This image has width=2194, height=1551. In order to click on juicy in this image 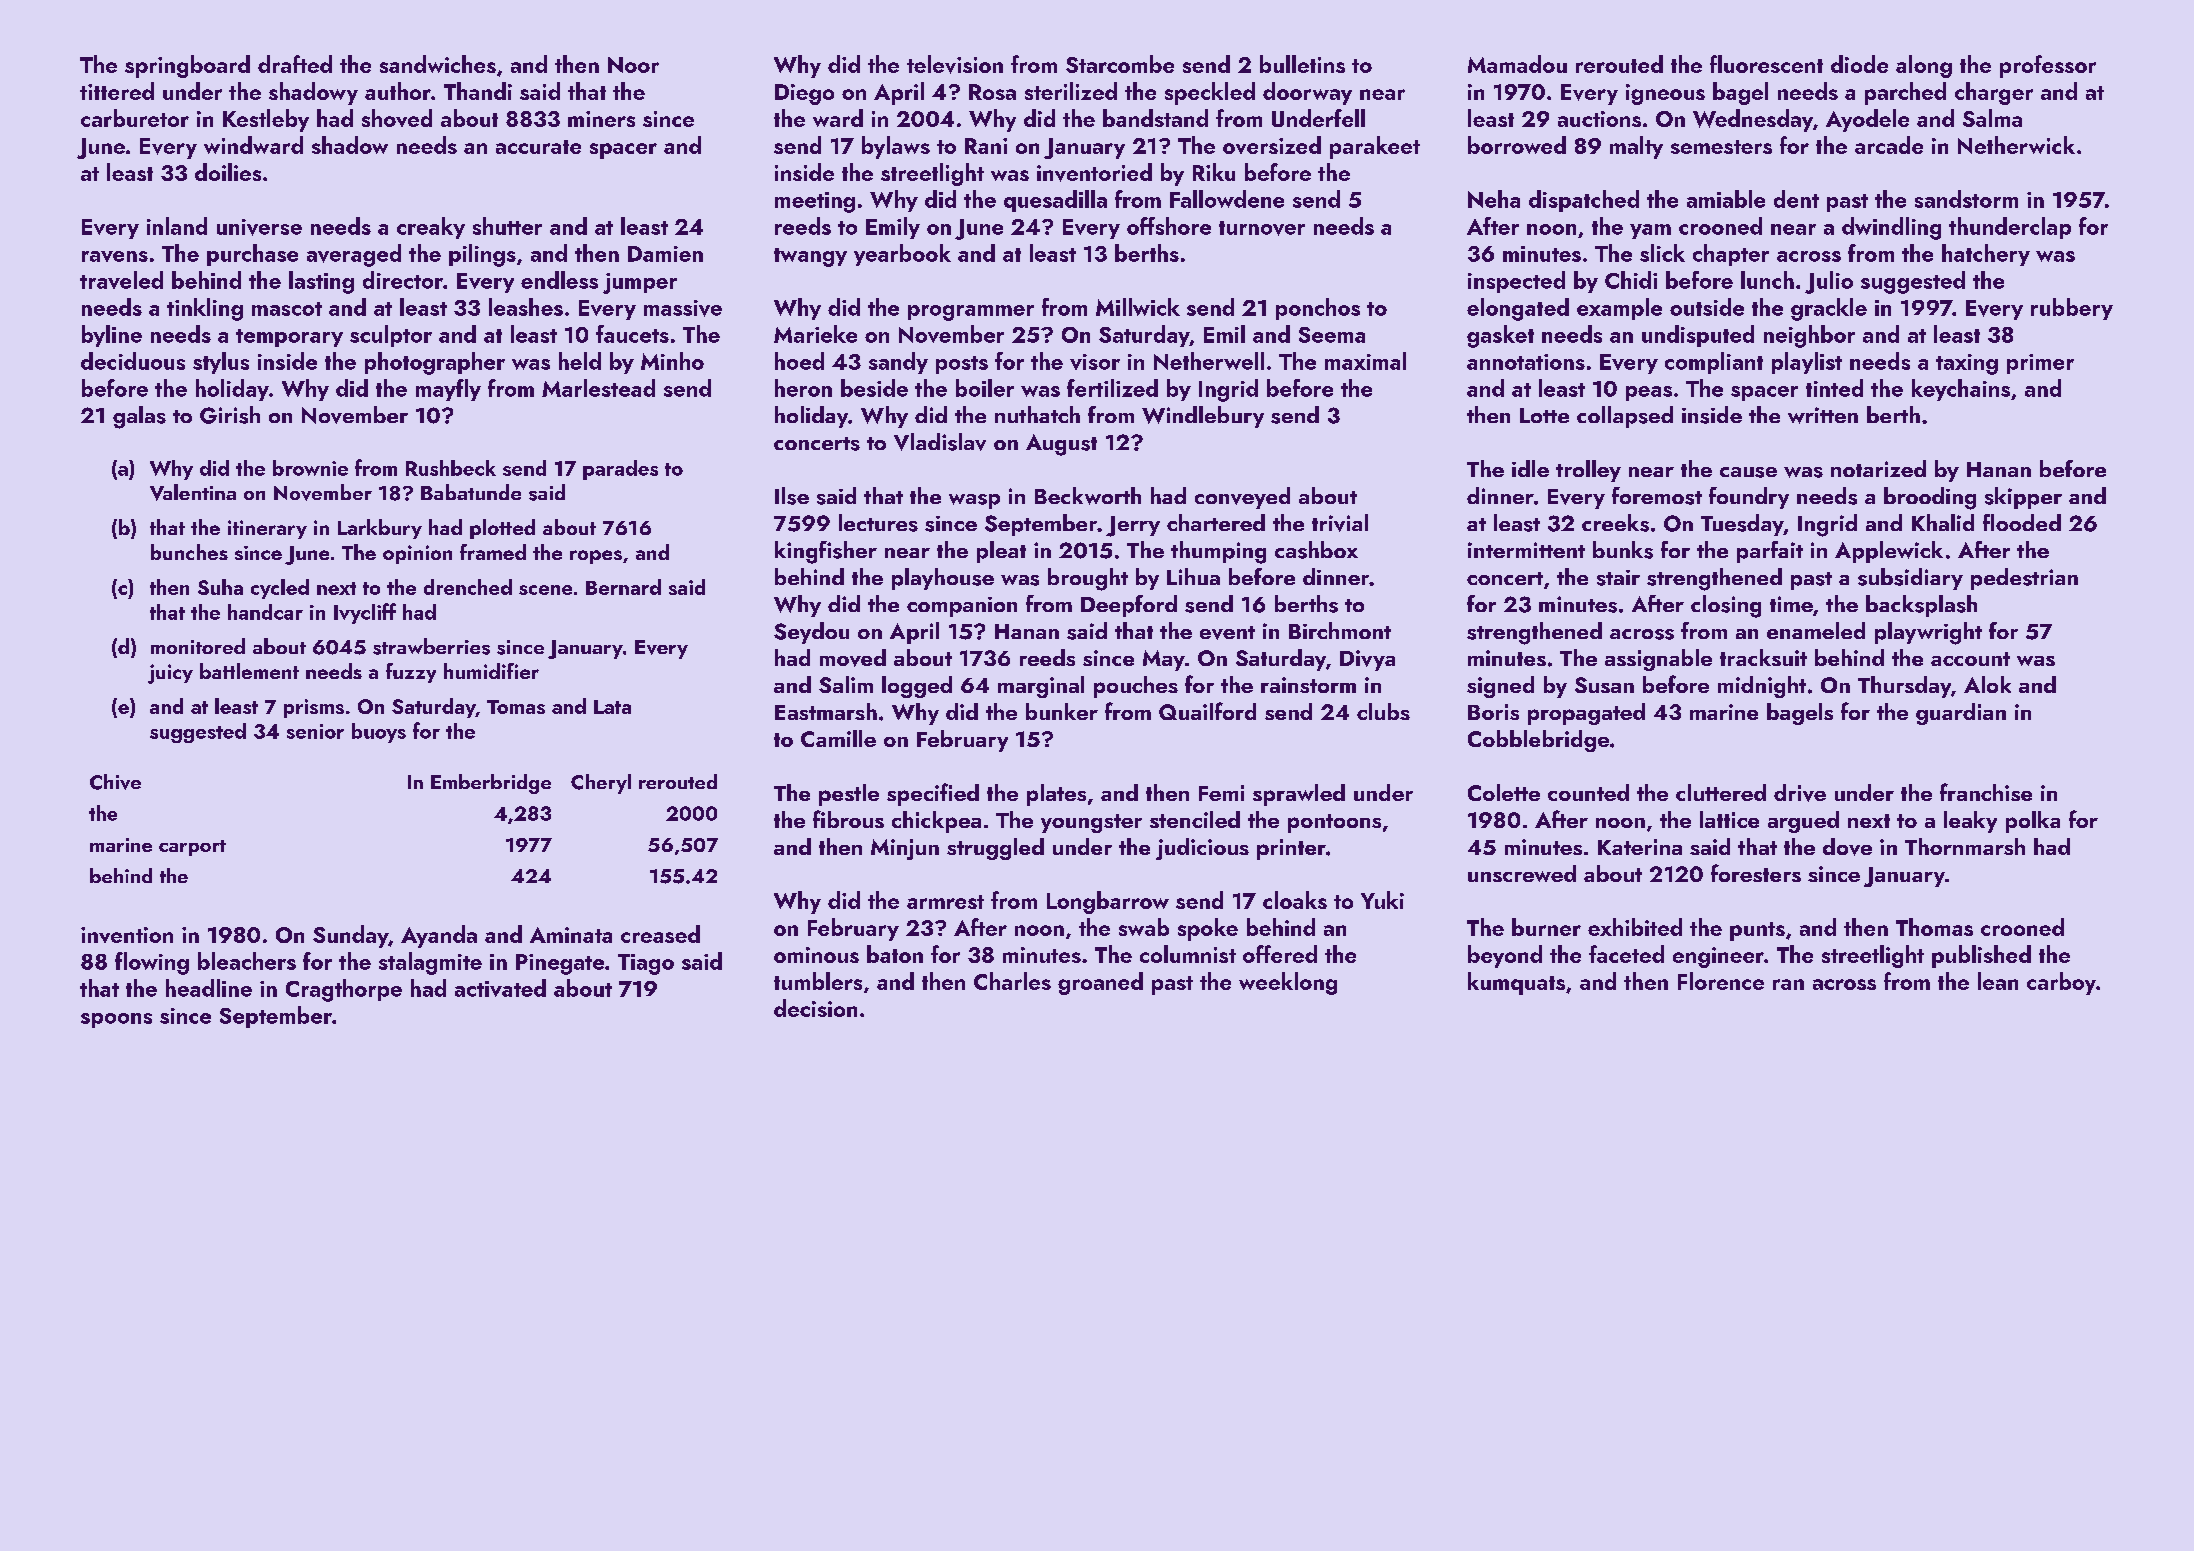, I will do `click(170, 674)`.
